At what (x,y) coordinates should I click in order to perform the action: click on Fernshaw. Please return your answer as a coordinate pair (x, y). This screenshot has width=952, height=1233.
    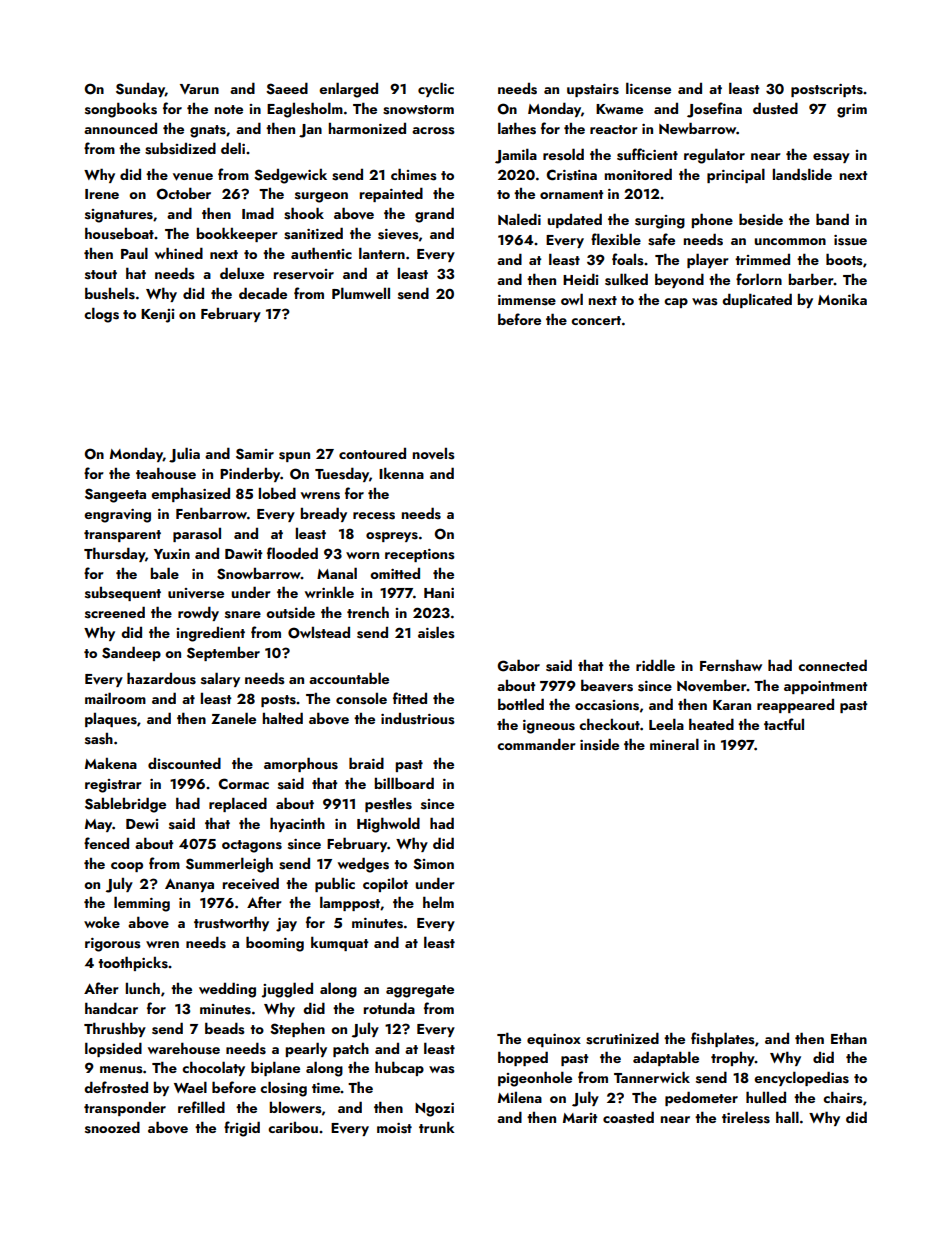
    Looking at the image, I should click on (731, 665).
